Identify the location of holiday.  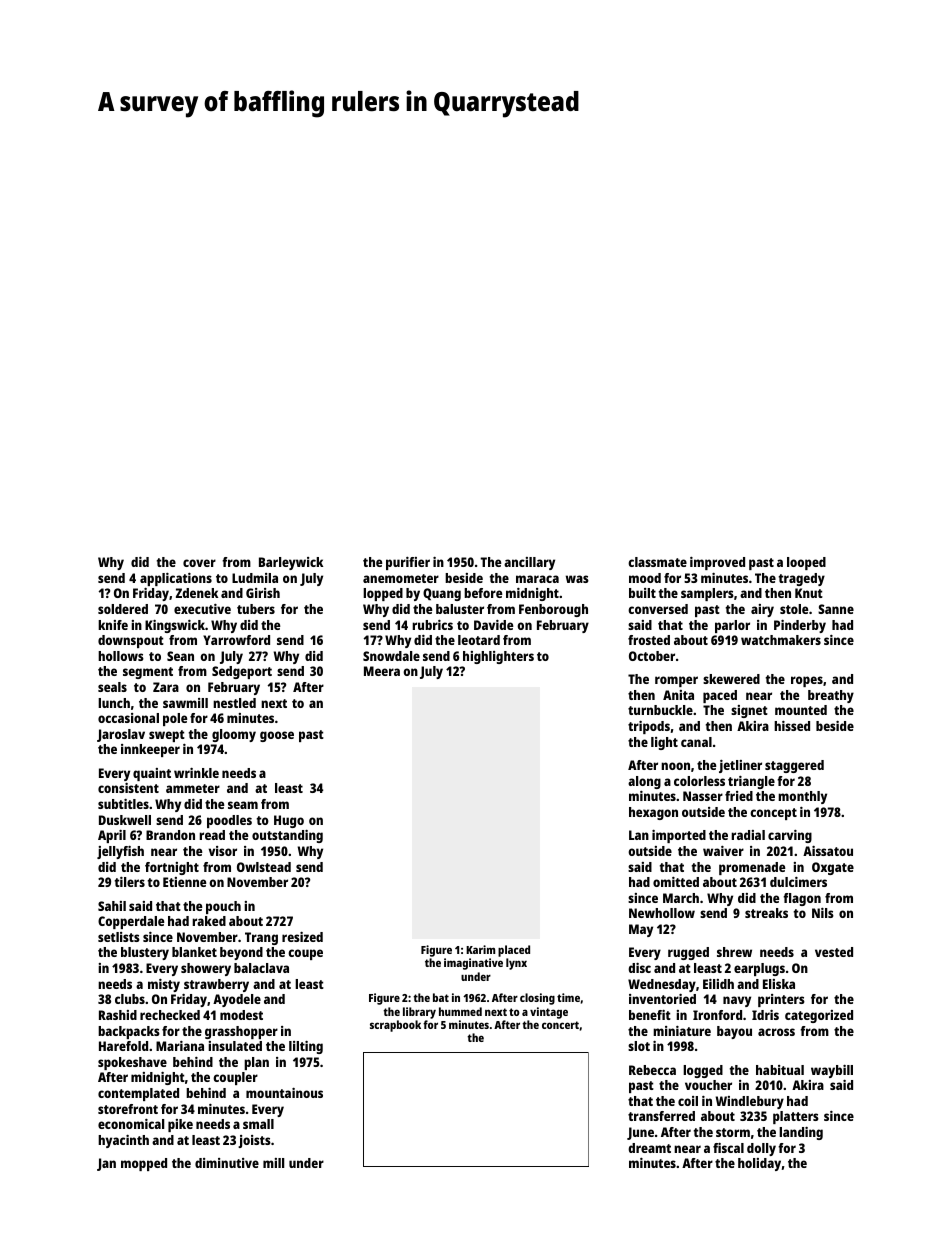
(759, 1164).
